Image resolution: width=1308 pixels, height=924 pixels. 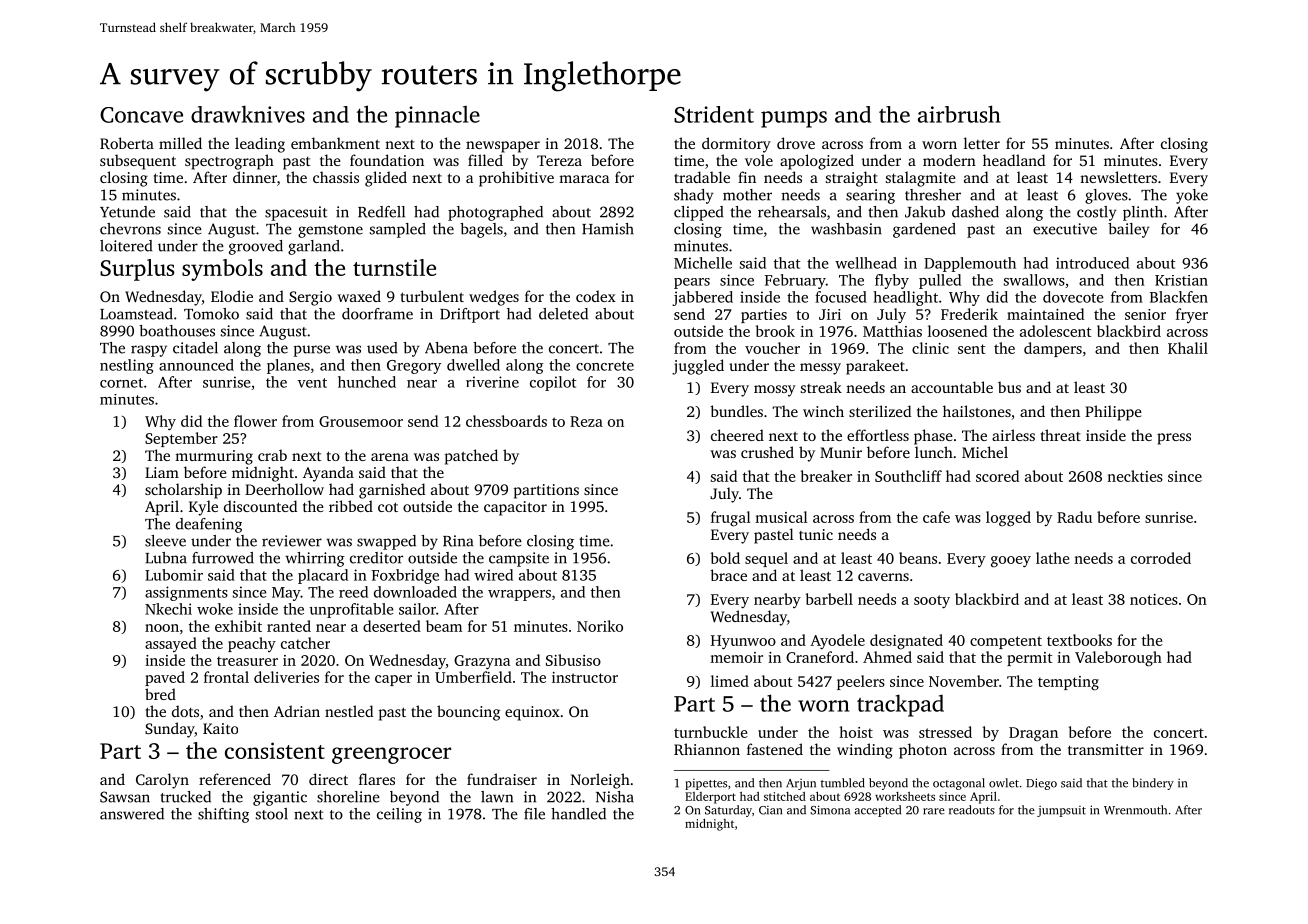 What do you see at coordinates (223, 815) in the page?
I see `shifting` at bounding box center [223, 815].
